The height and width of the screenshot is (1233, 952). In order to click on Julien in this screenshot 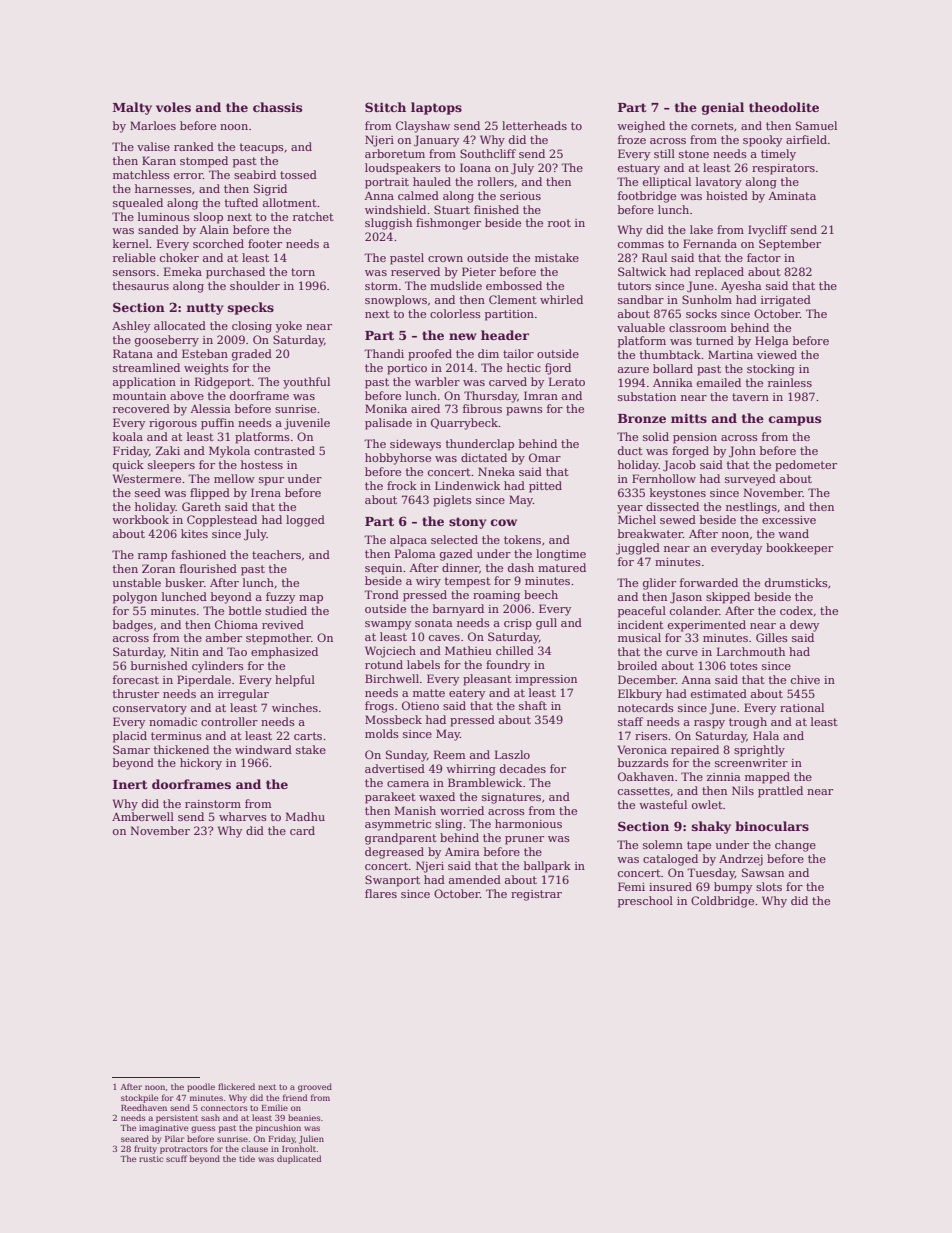, I will do `click(311, 1139)`.
